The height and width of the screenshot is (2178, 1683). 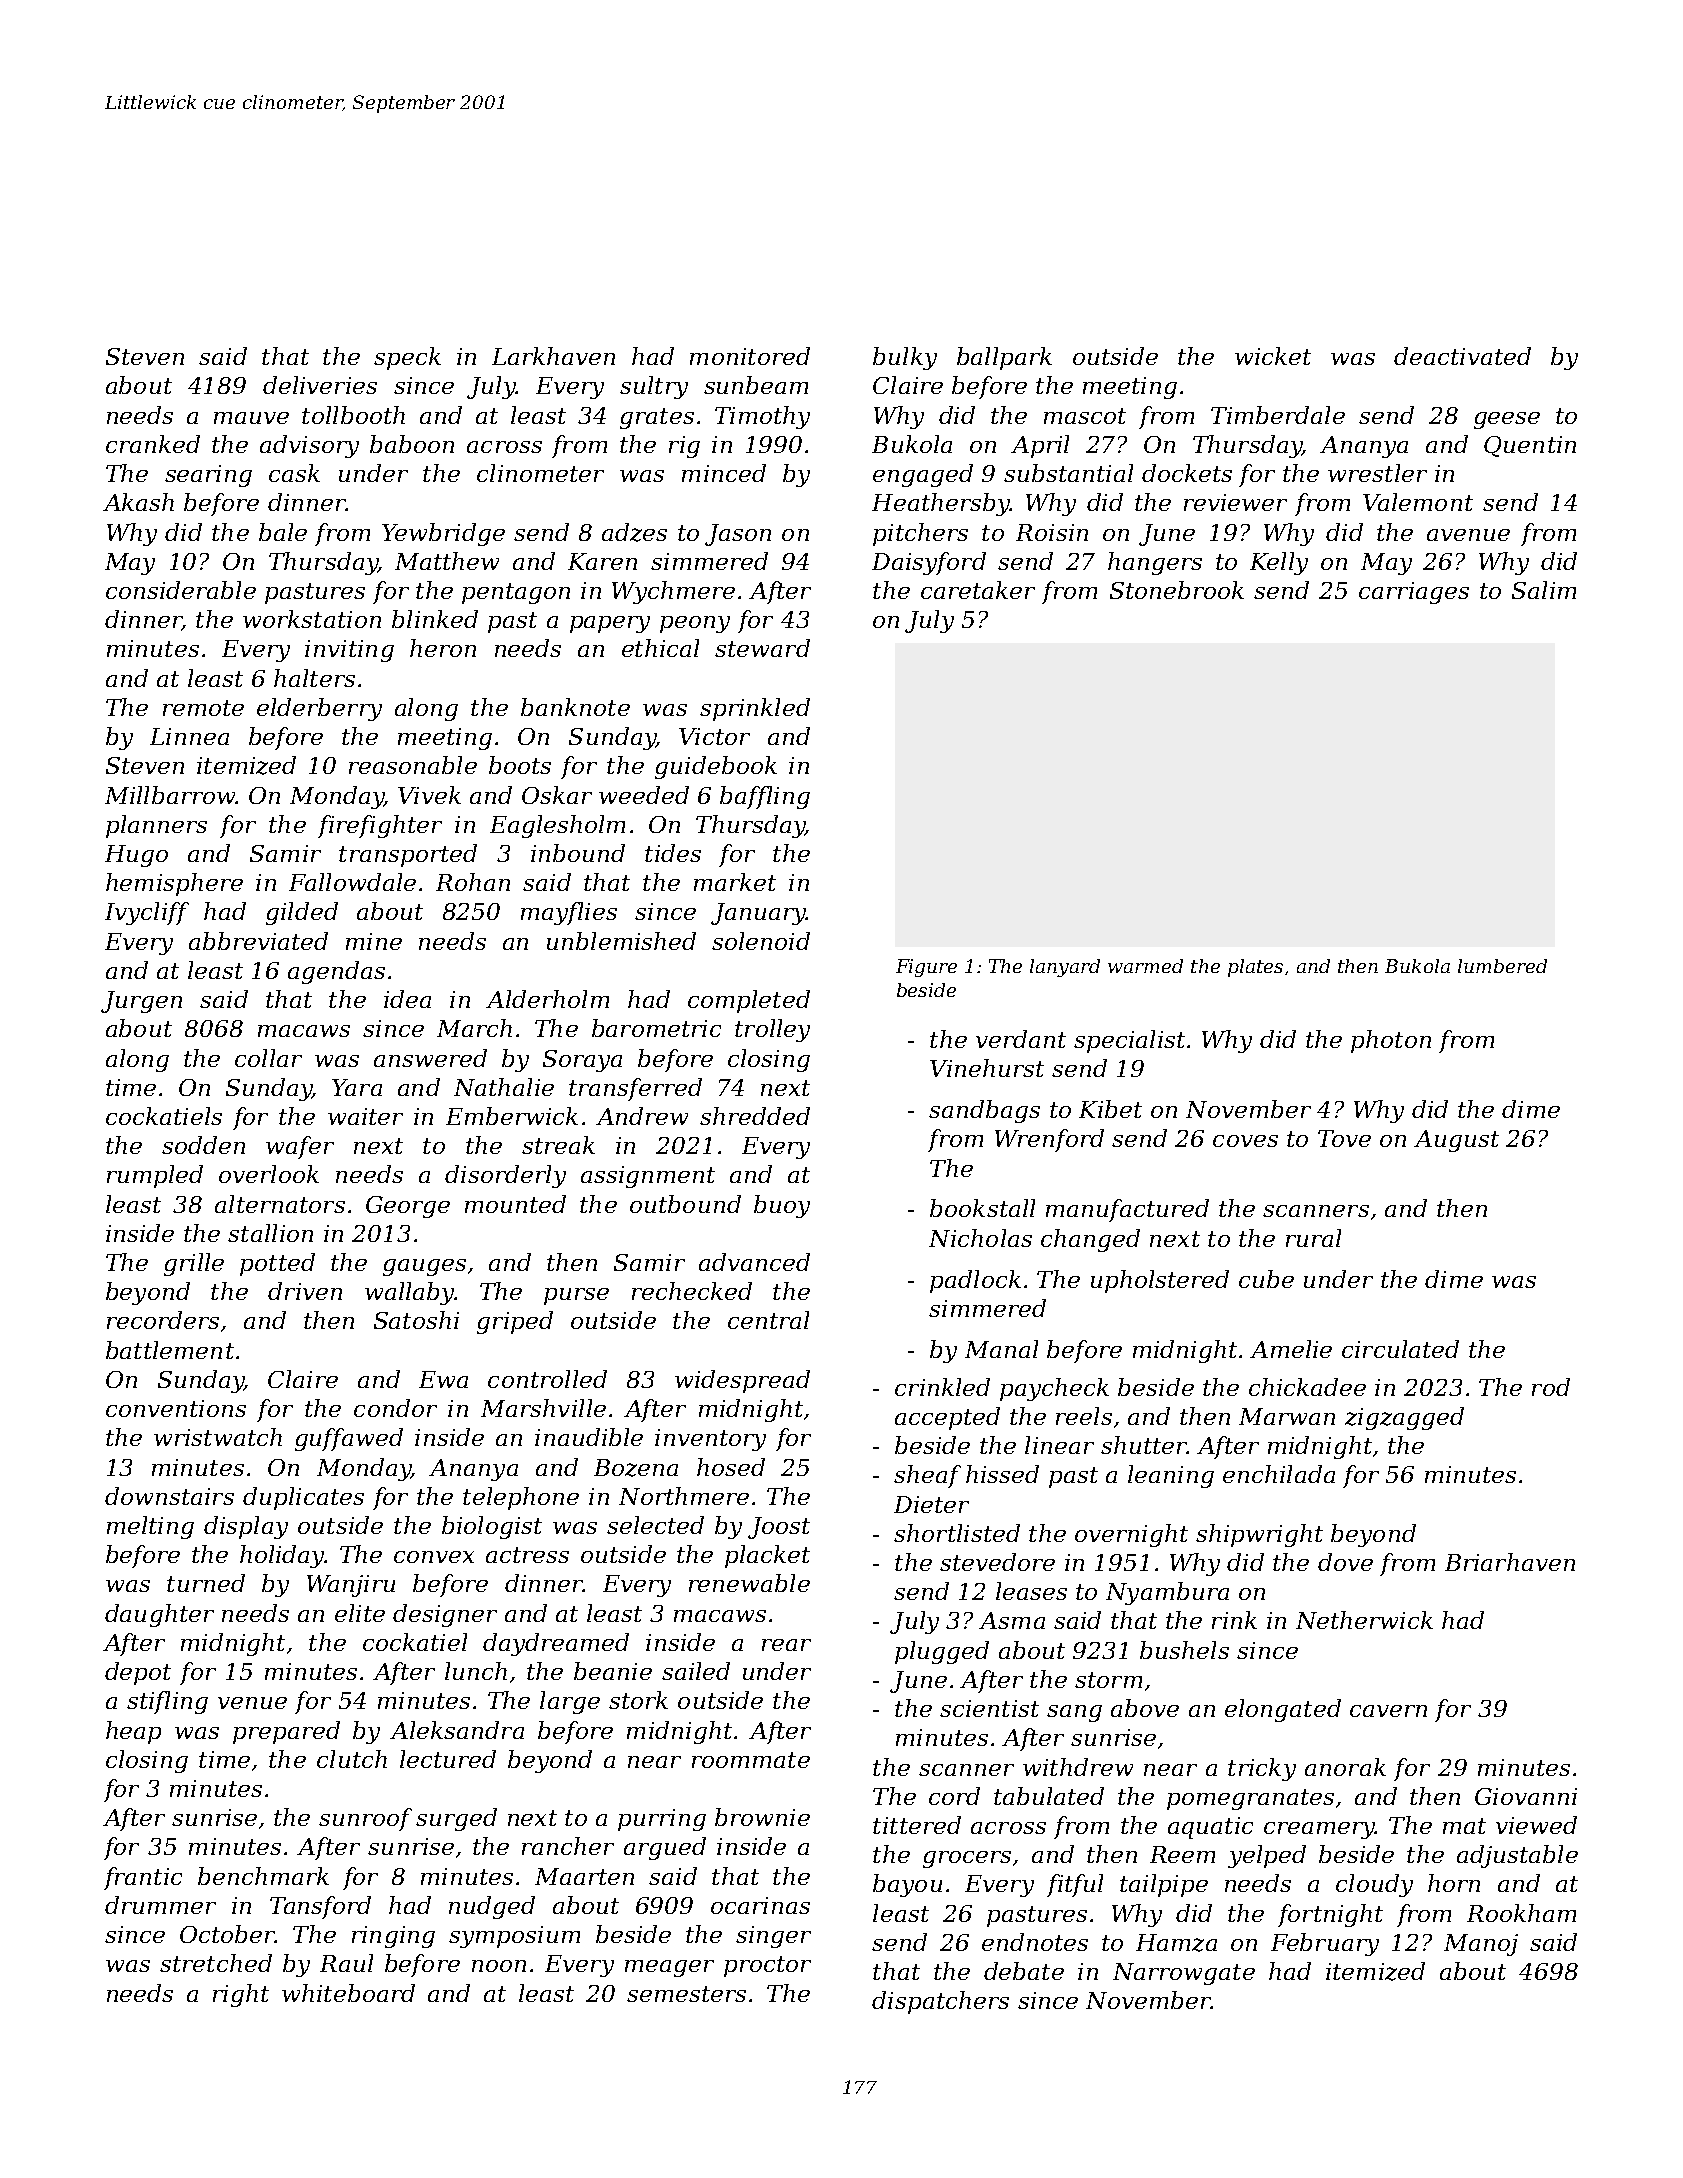 What do you see at coordinates (557, 795) in the screenshot?
I see `Oskar` at bounding box center [557, 795].
